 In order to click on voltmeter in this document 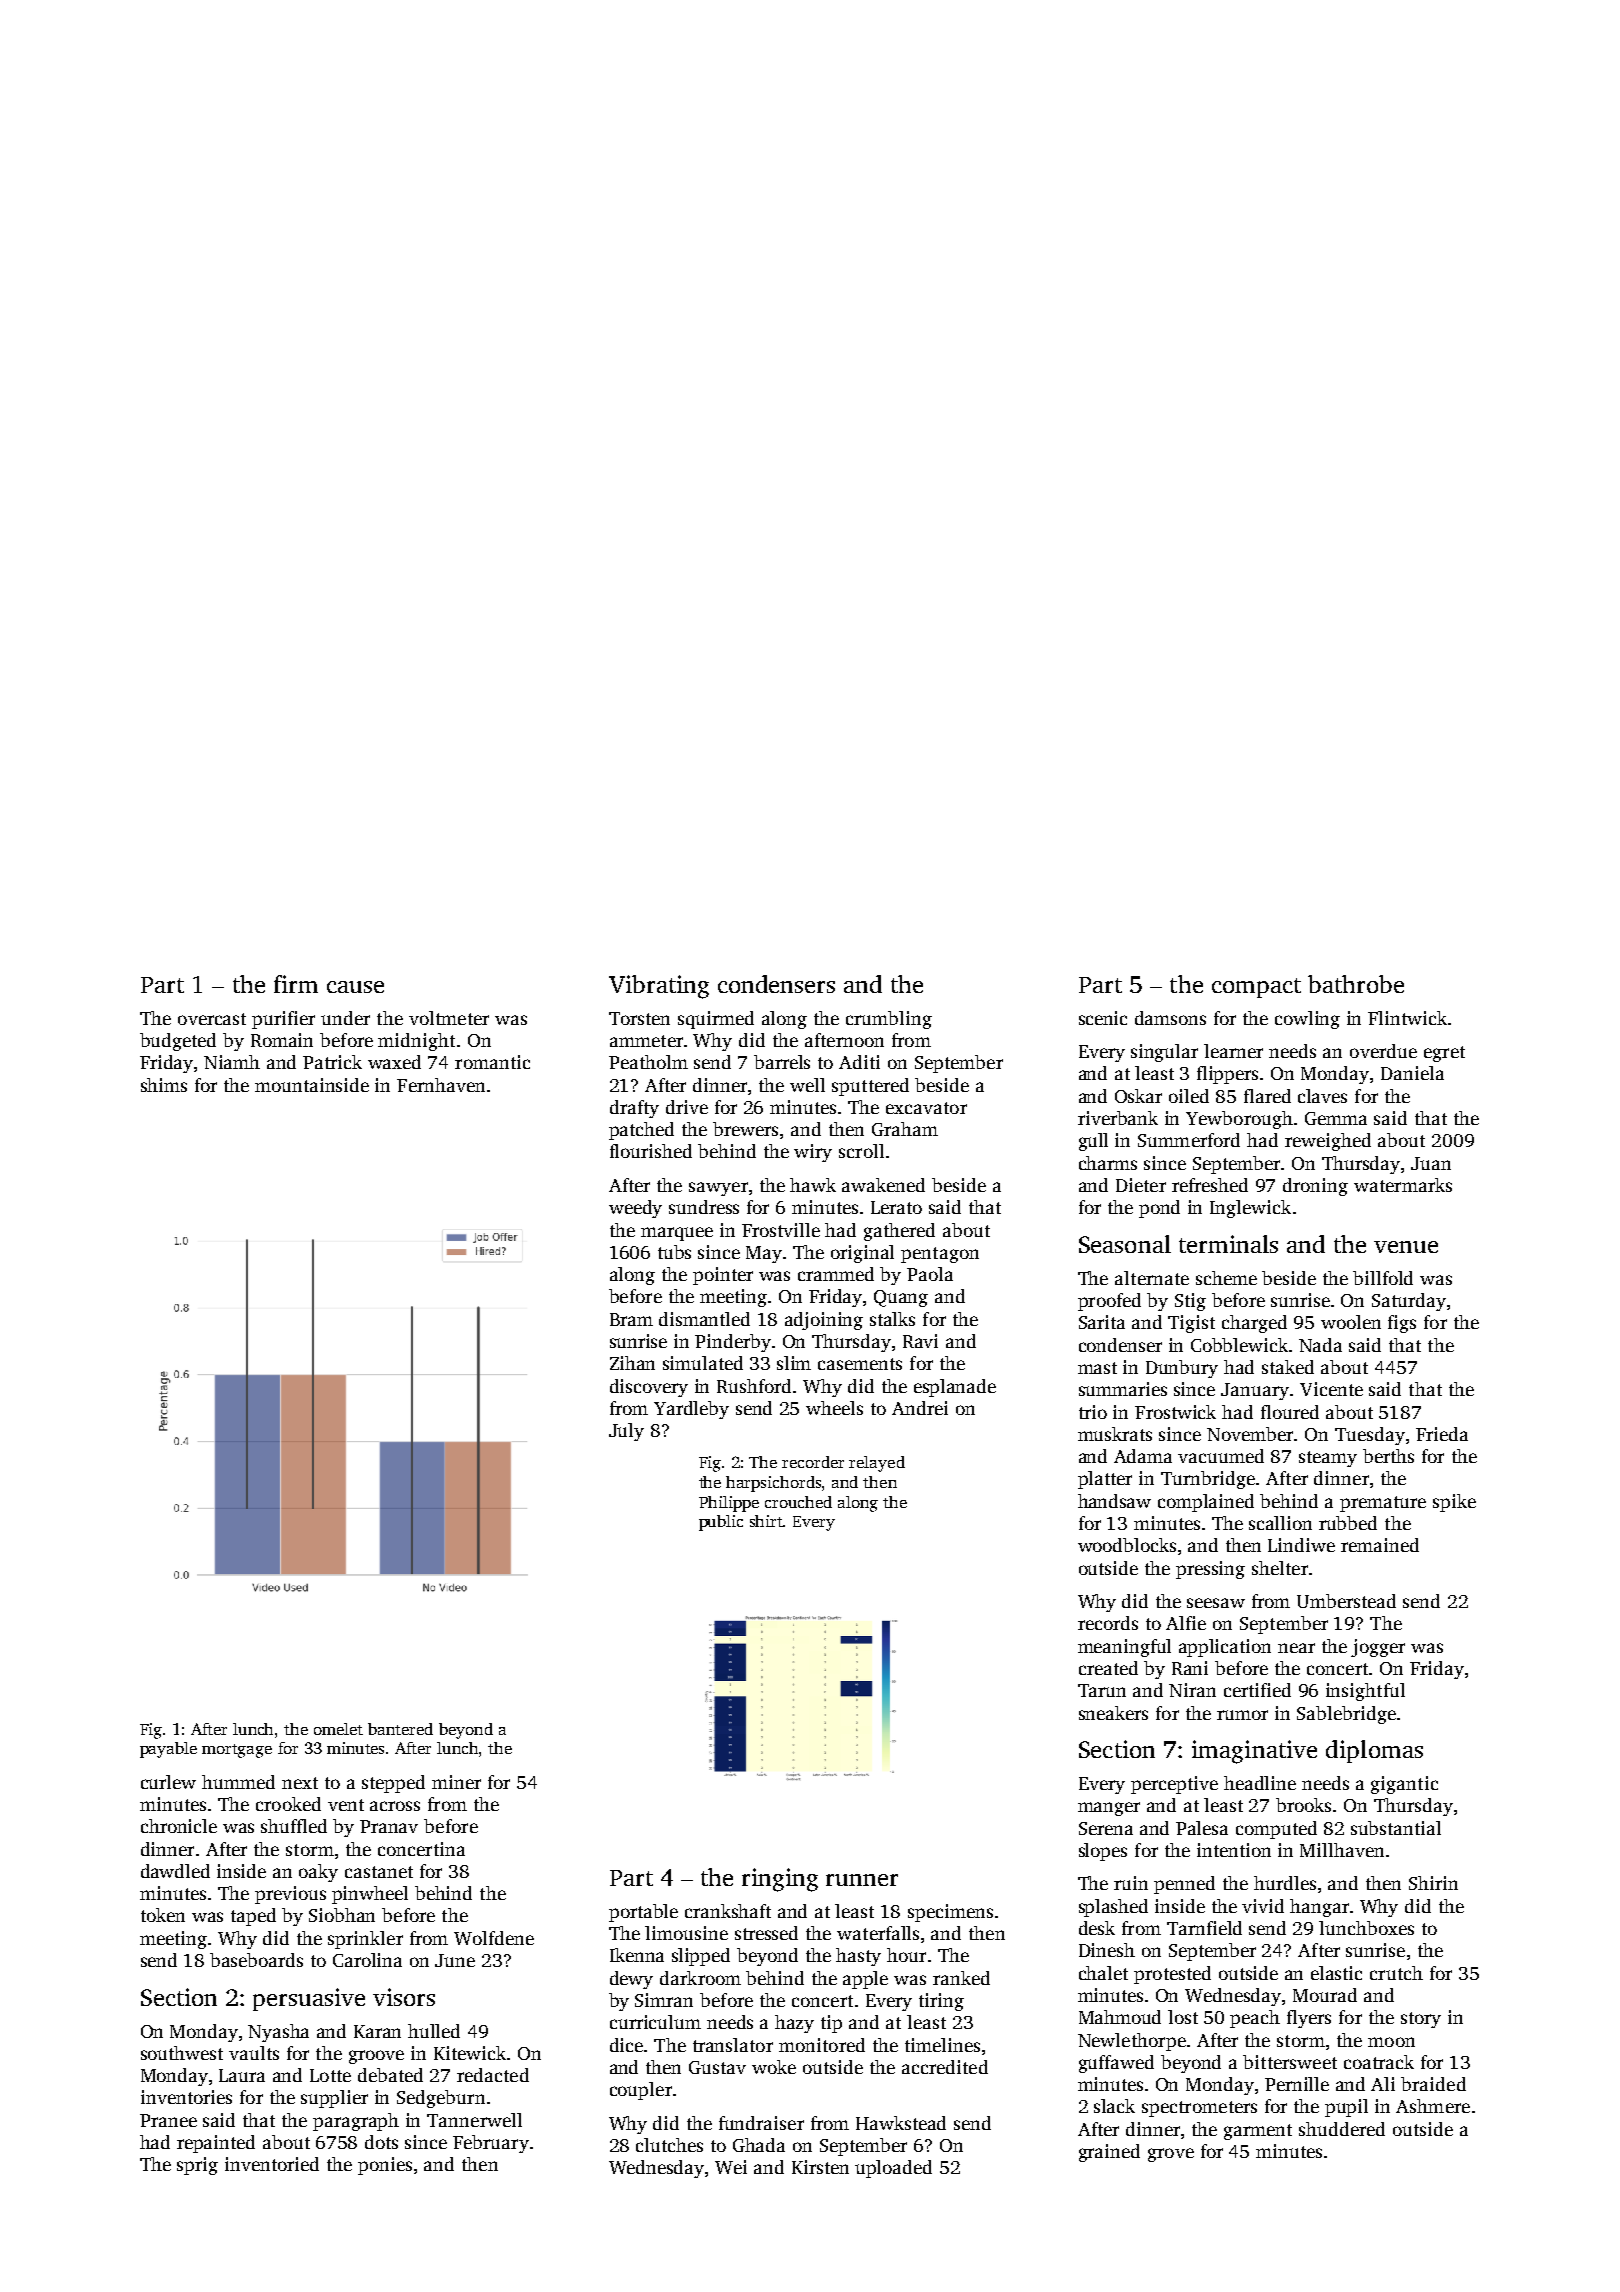, I will do `click(449, 1018)`.
